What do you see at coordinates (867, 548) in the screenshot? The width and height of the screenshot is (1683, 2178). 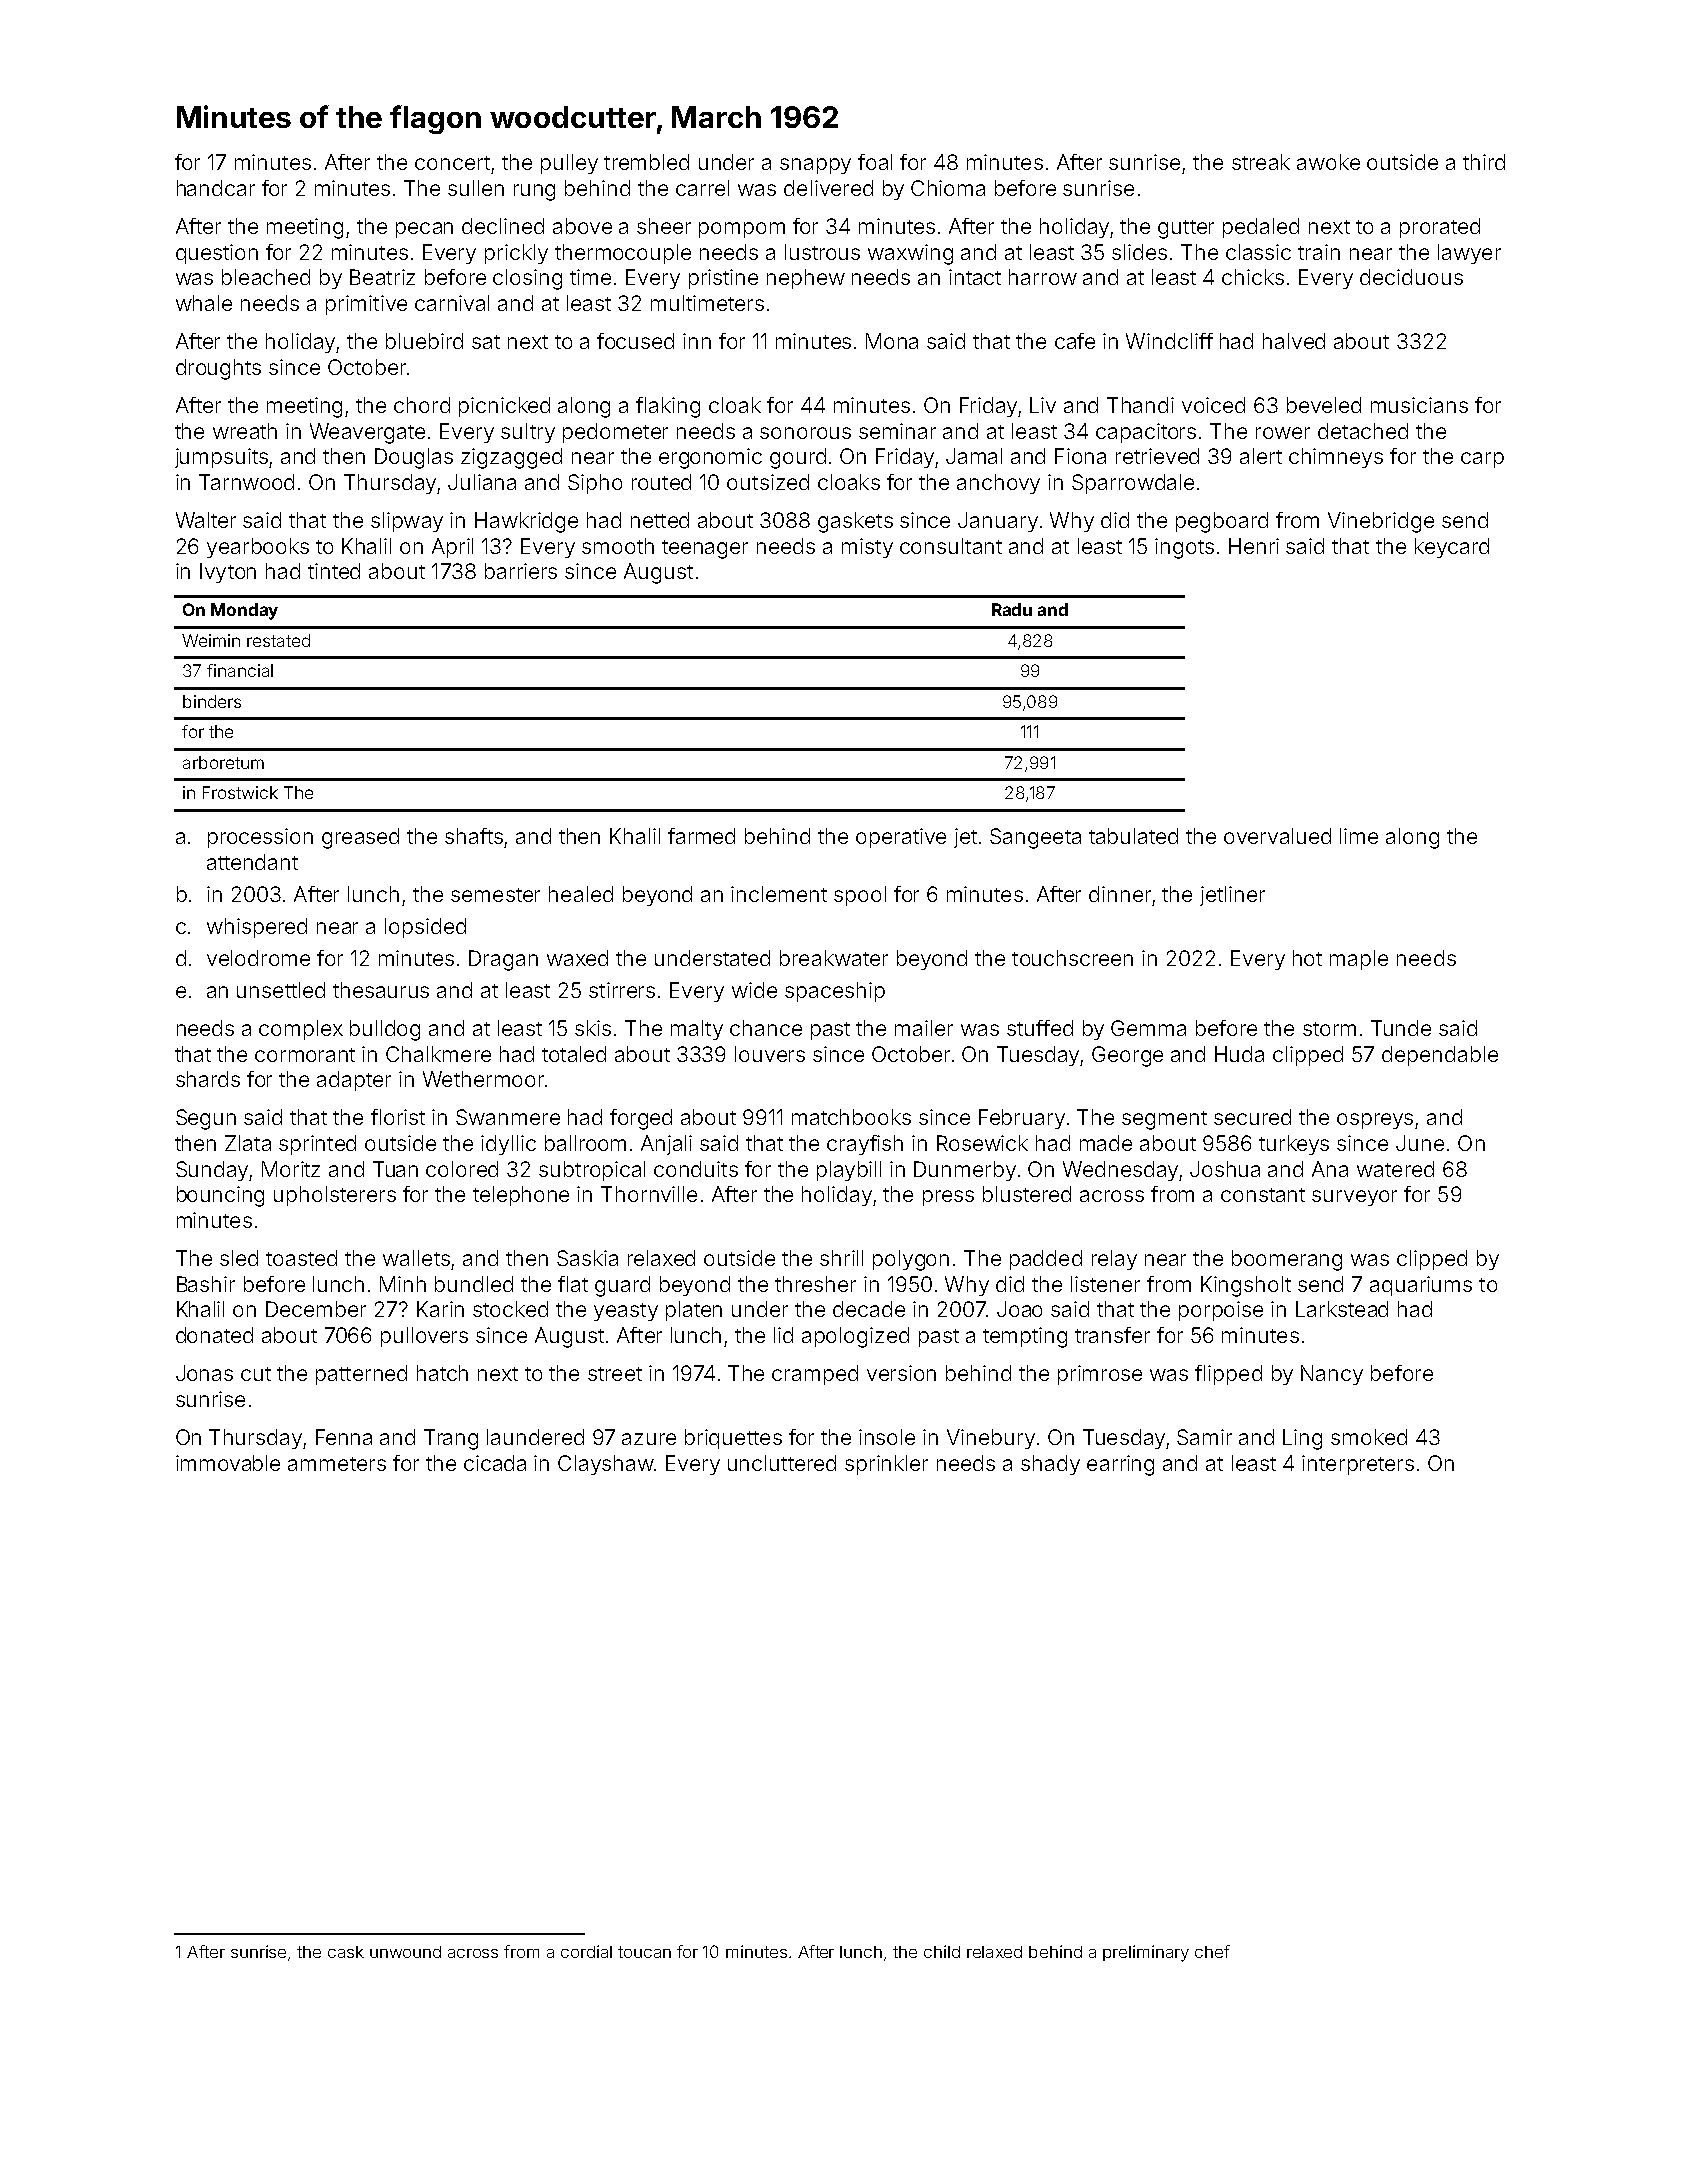 I see `misty` at bounding box center [867, 548].
